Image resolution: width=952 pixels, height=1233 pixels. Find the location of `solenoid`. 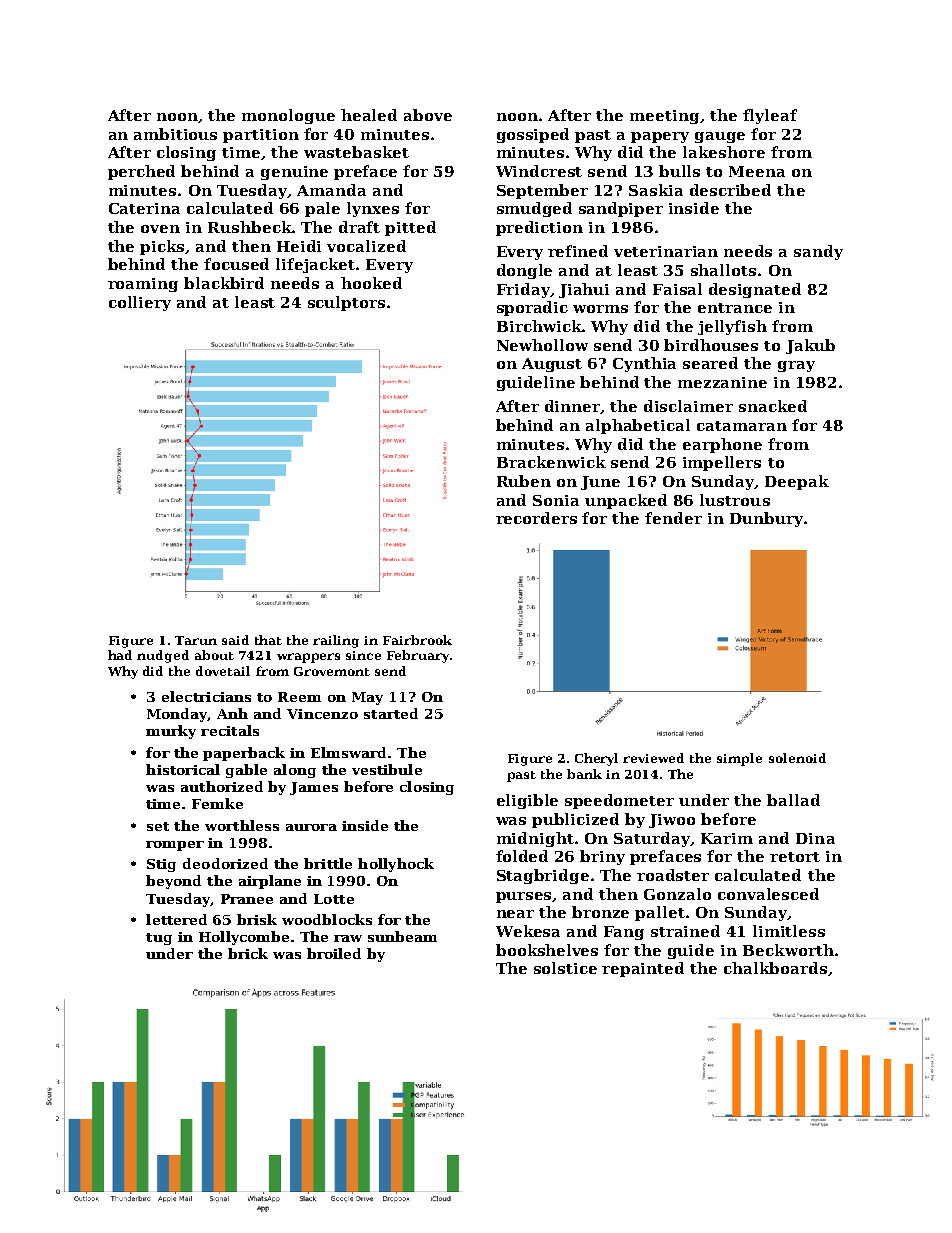

solenoid is located at coordinates (797, 758).
